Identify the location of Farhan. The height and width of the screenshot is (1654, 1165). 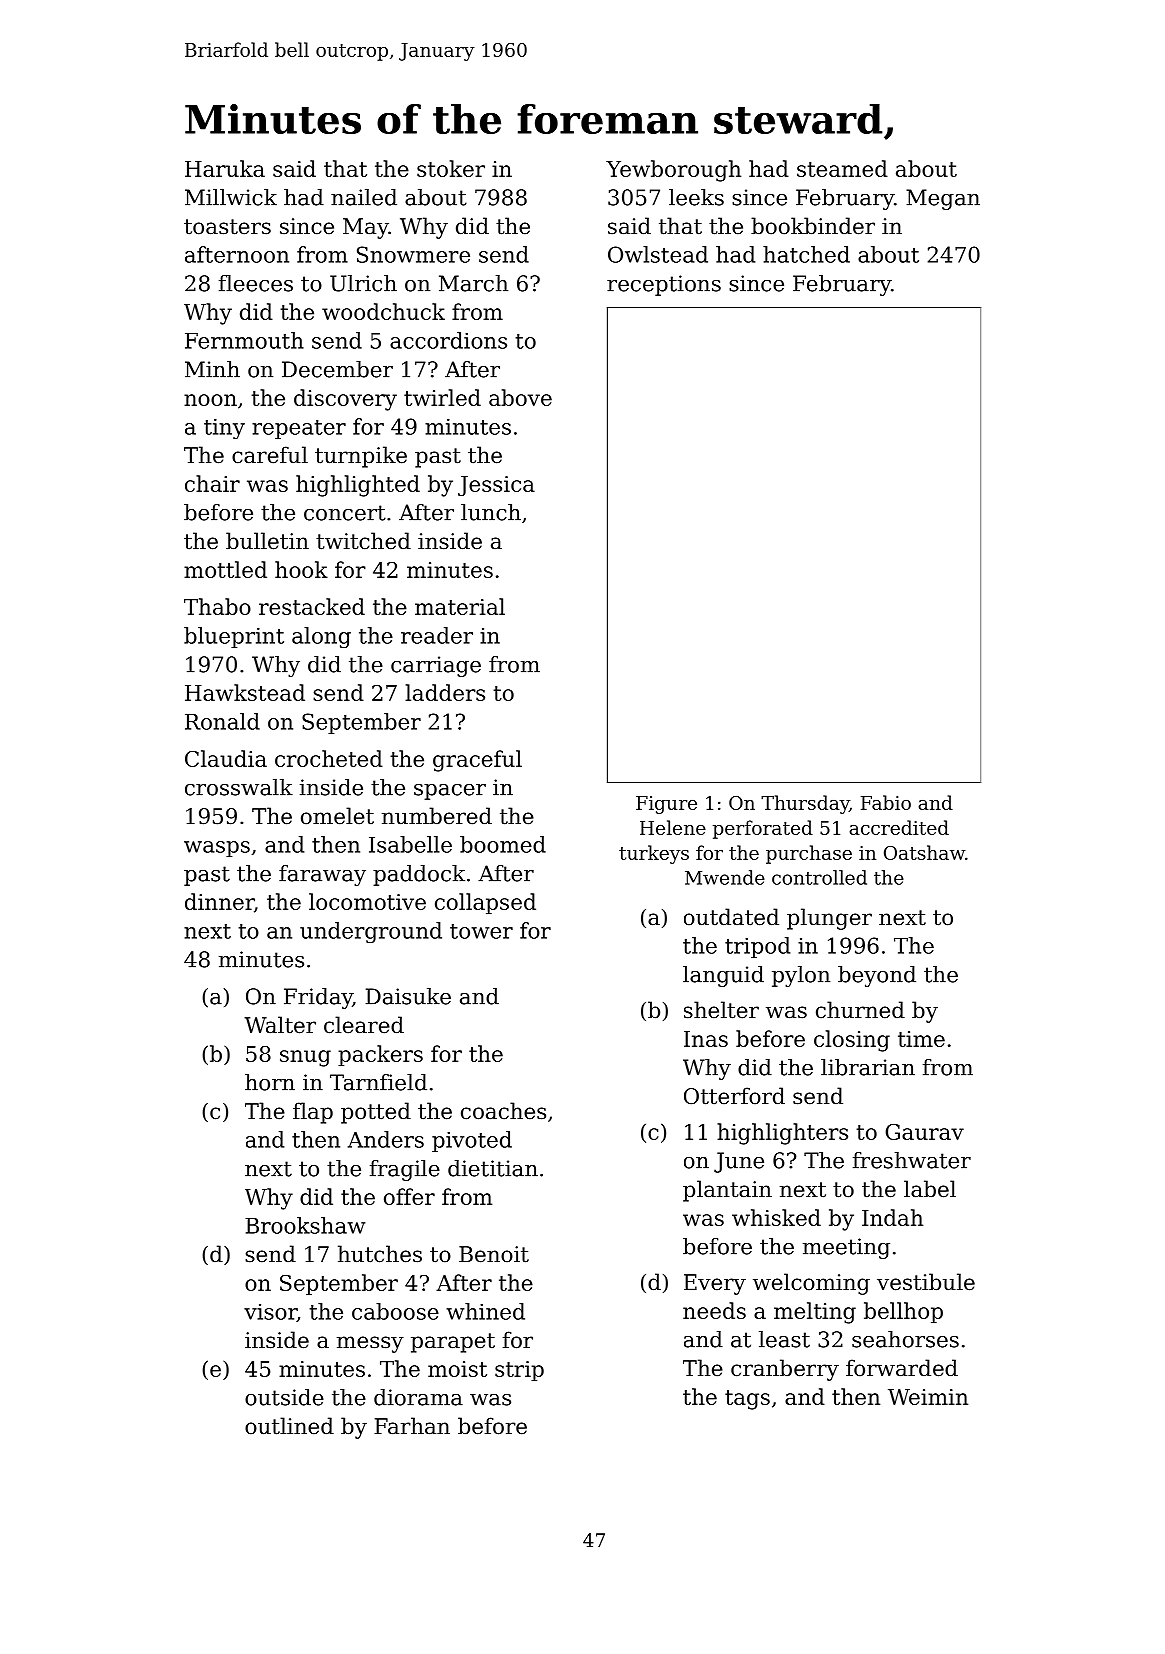
(412, 1426).
